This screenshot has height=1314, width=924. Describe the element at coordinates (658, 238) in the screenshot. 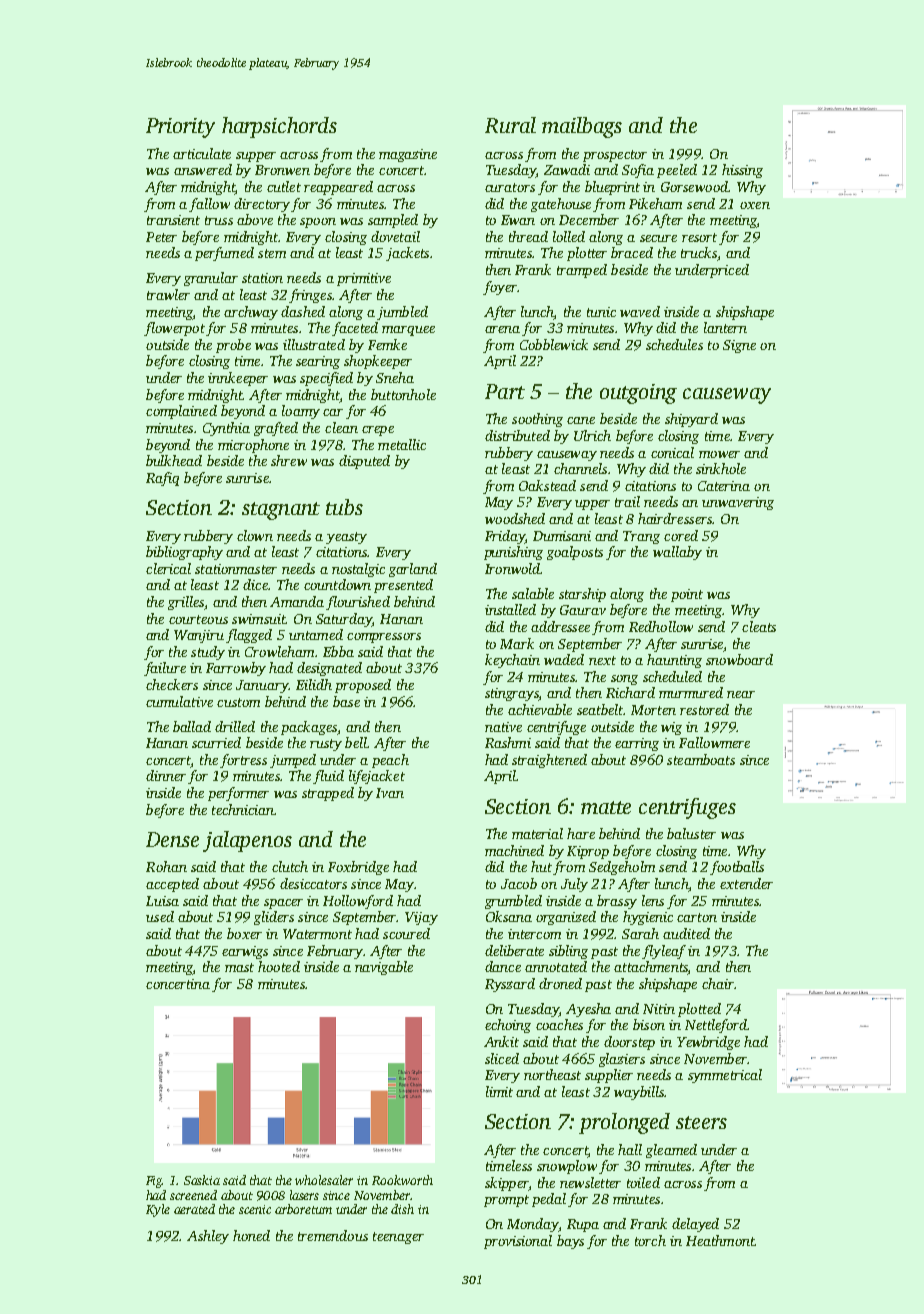

I see `secure` at that location.
